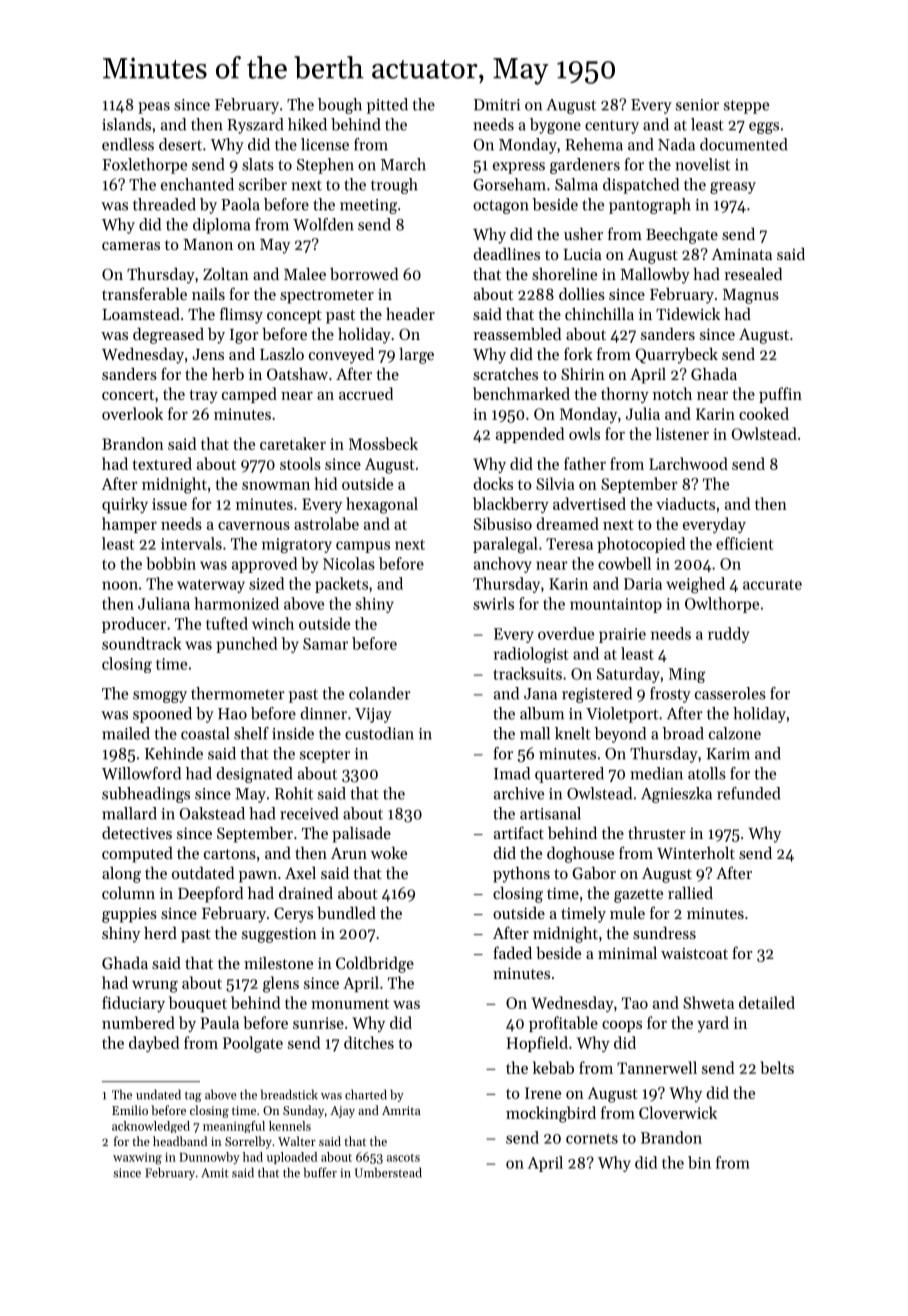  What do you see at coordinates (379, 733) in the screenshot?
I see `custodian` at bounding box center [379, 733].
